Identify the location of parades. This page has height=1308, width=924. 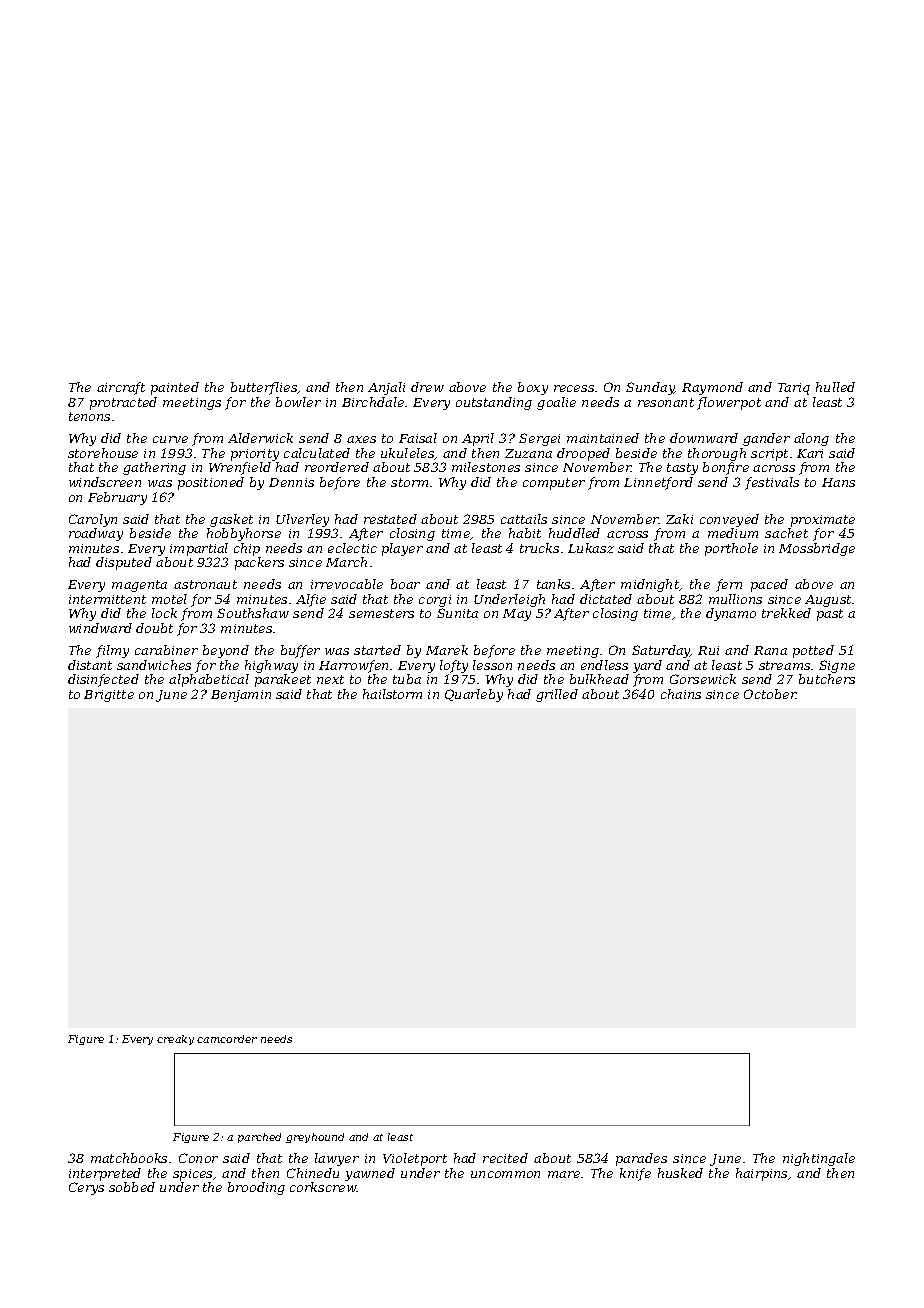
(641, 1159).
